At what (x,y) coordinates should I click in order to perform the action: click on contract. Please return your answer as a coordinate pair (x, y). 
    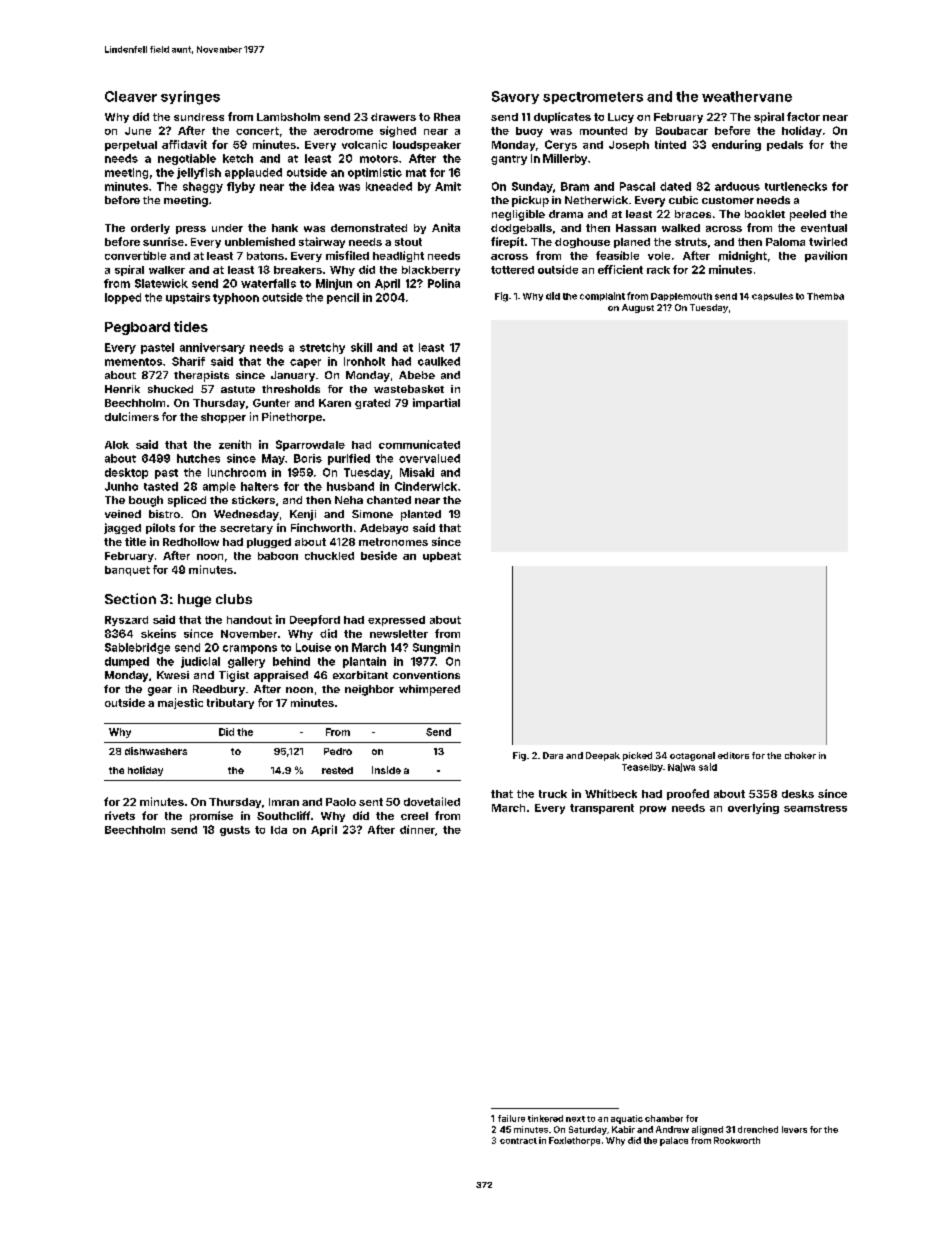
    Looking at the image, I should click on (518, 1141).
